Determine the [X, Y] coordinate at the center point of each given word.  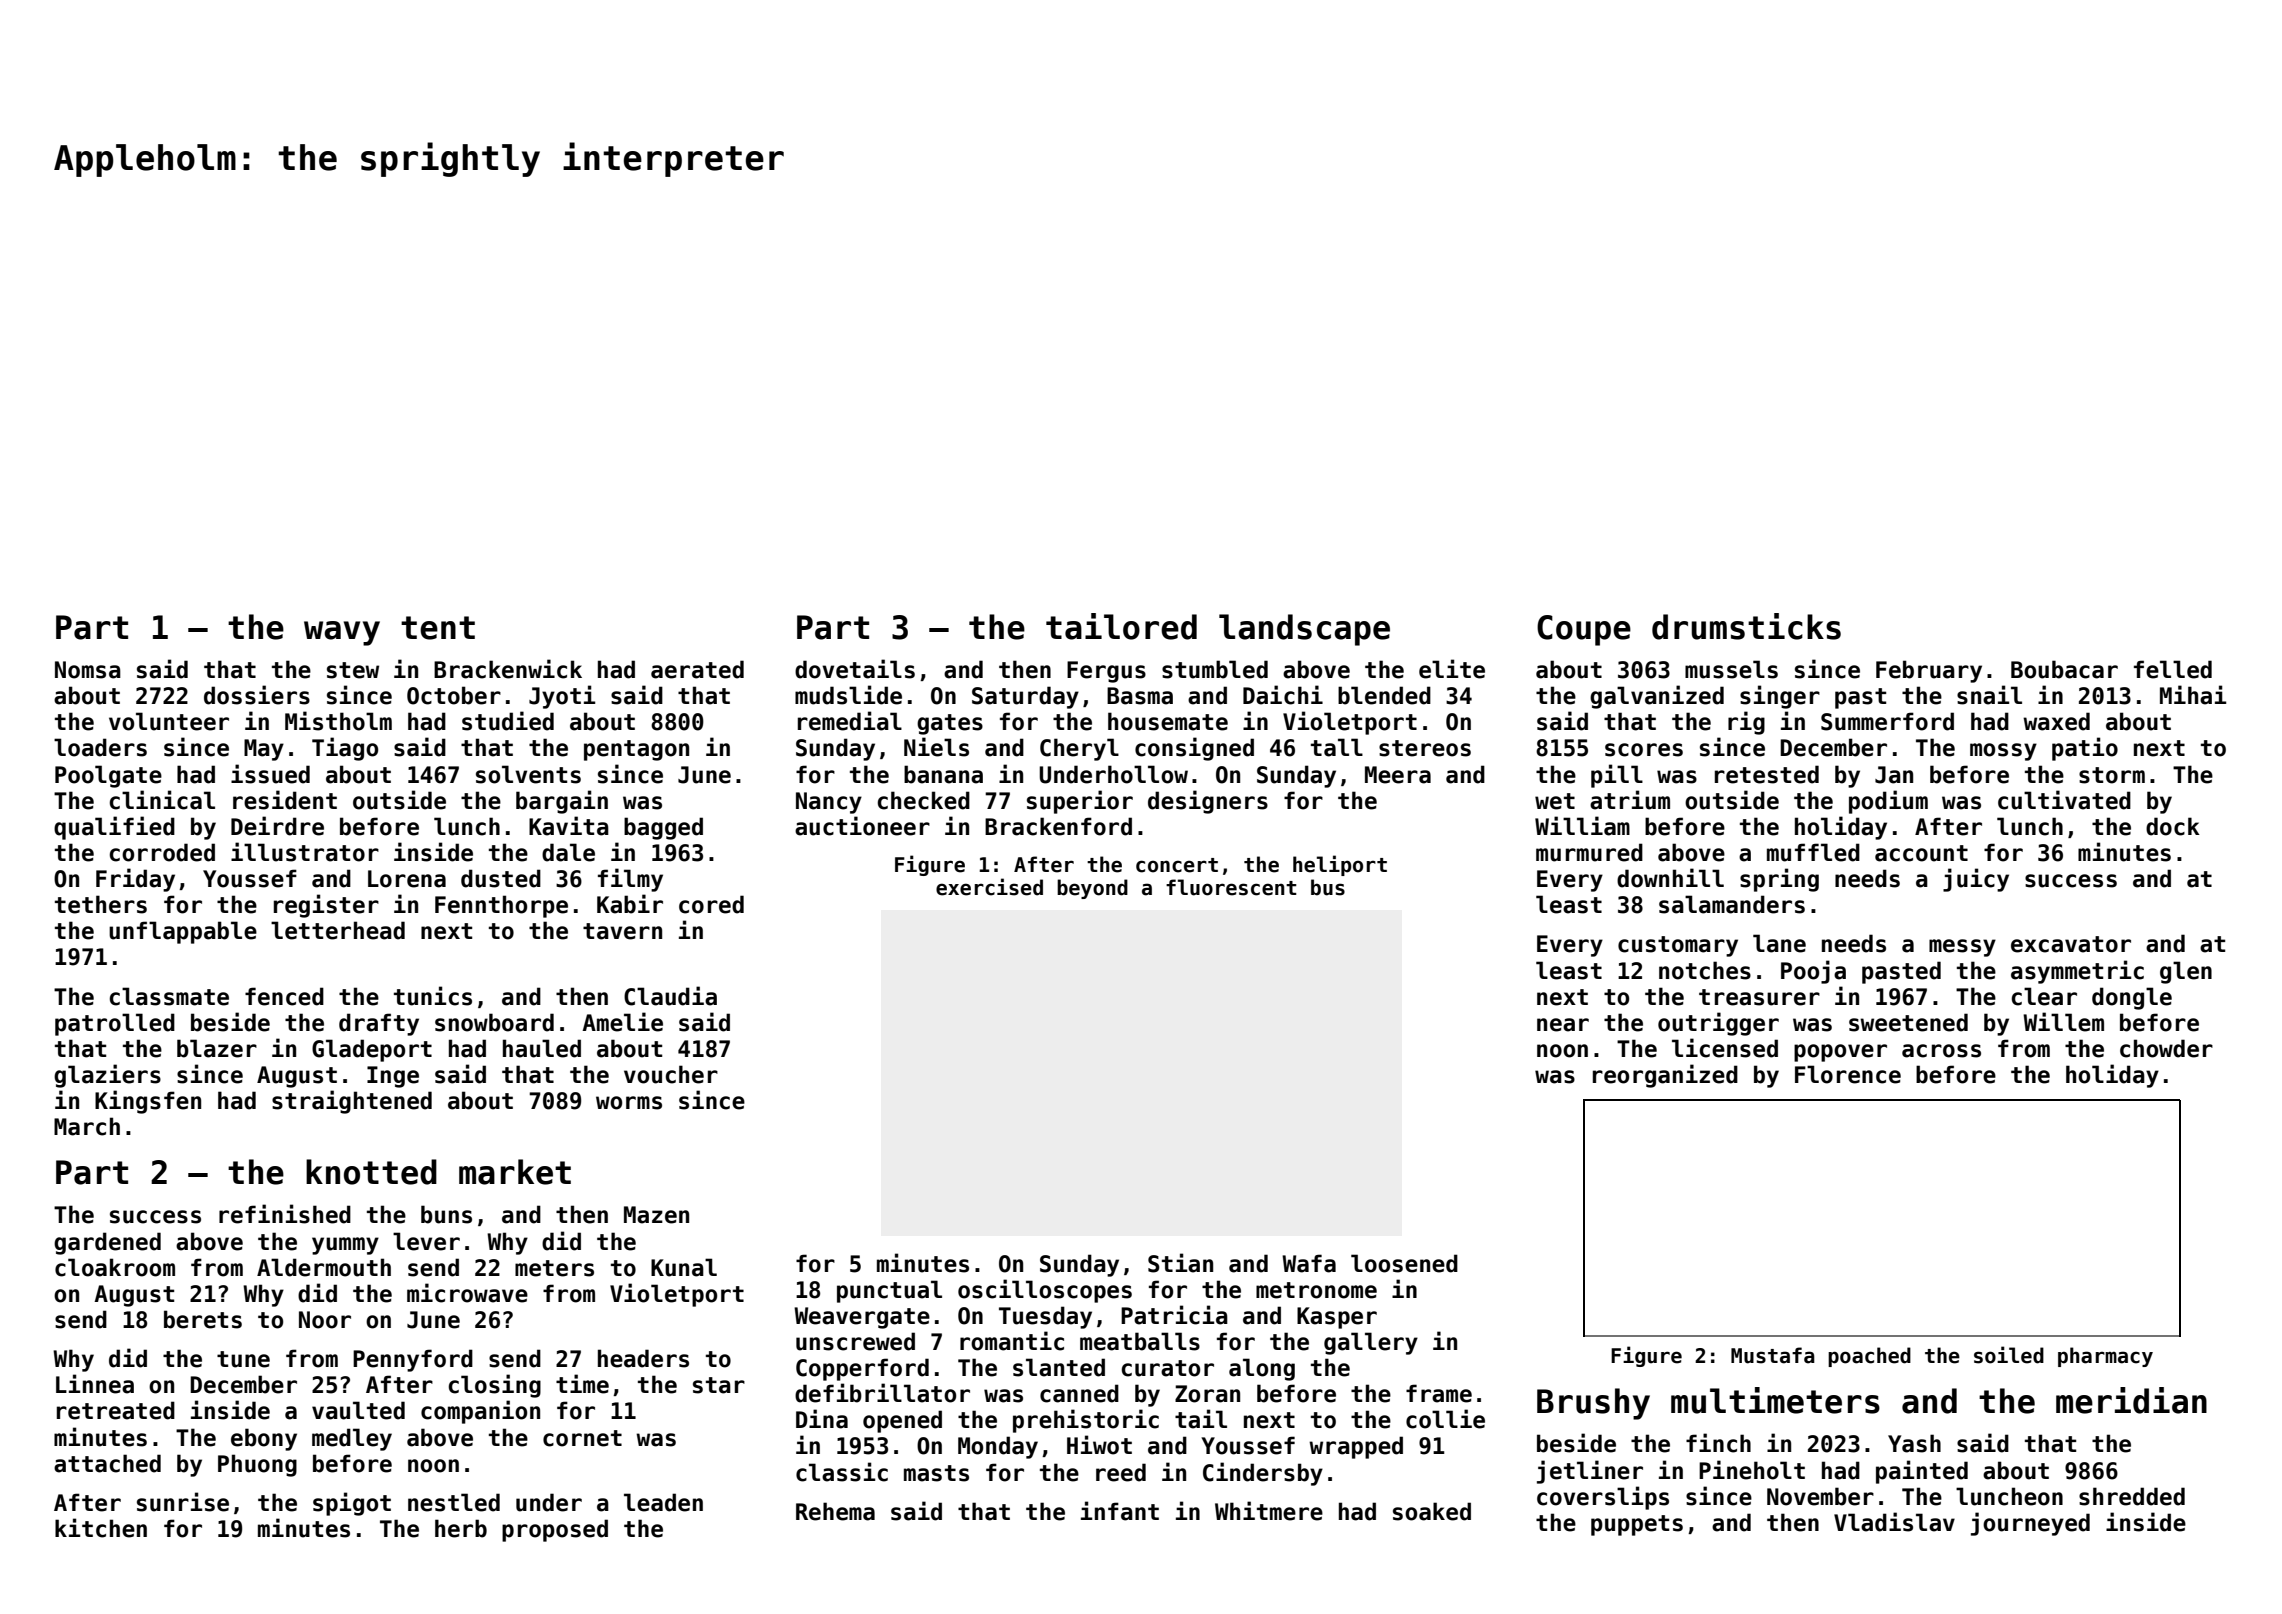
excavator [2071, 944]
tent [438, 628]
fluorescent [1231, 887]
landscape [1304, 630]
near [1563, 1025]
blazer [217, 1048]
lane [1779, 943]
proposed [555, 1530]
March [87, 1126]
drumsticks [1746, 626]
